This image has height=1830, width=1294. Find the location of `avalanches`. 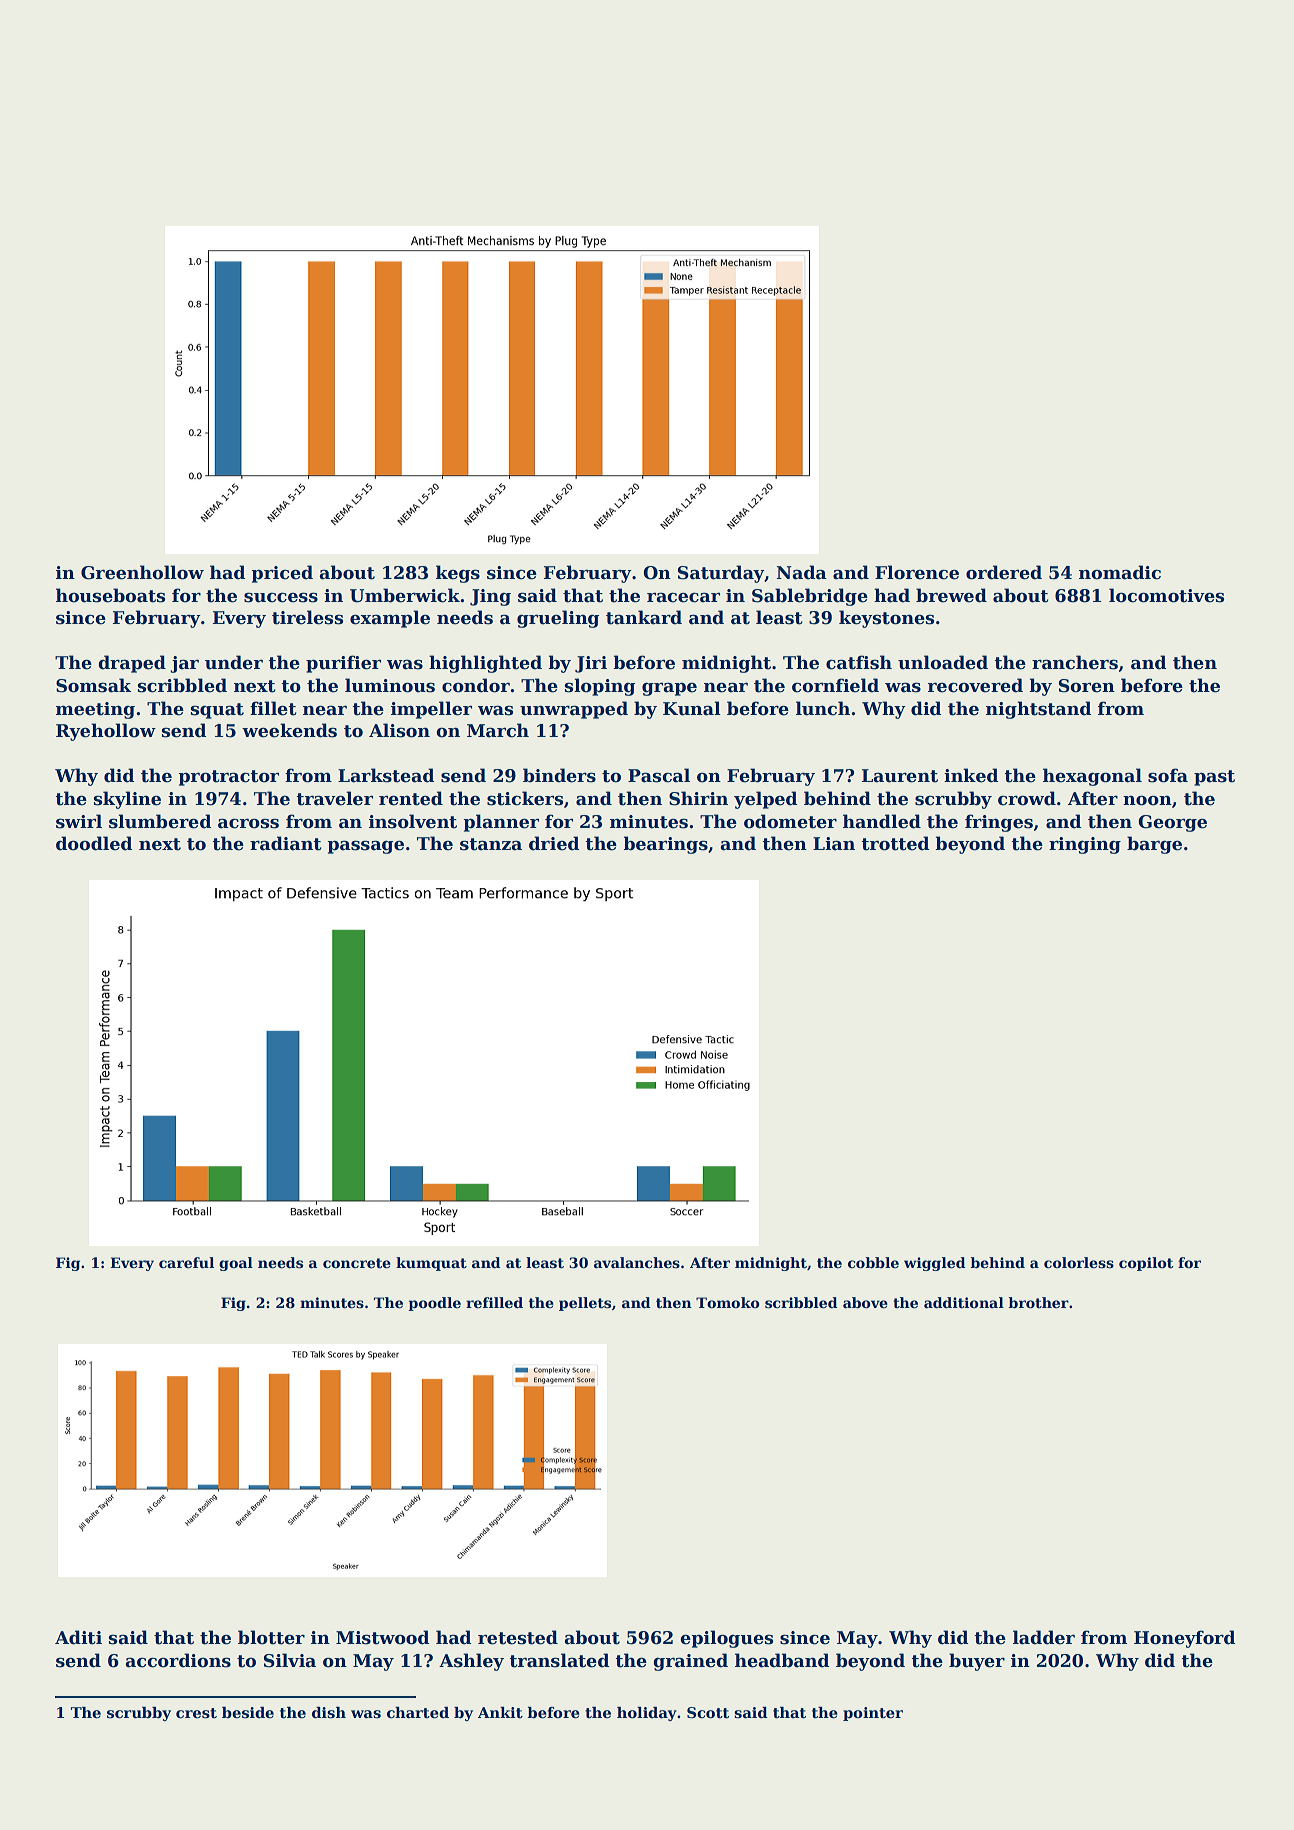

avalanches is located at coordinates (637, 1262).
